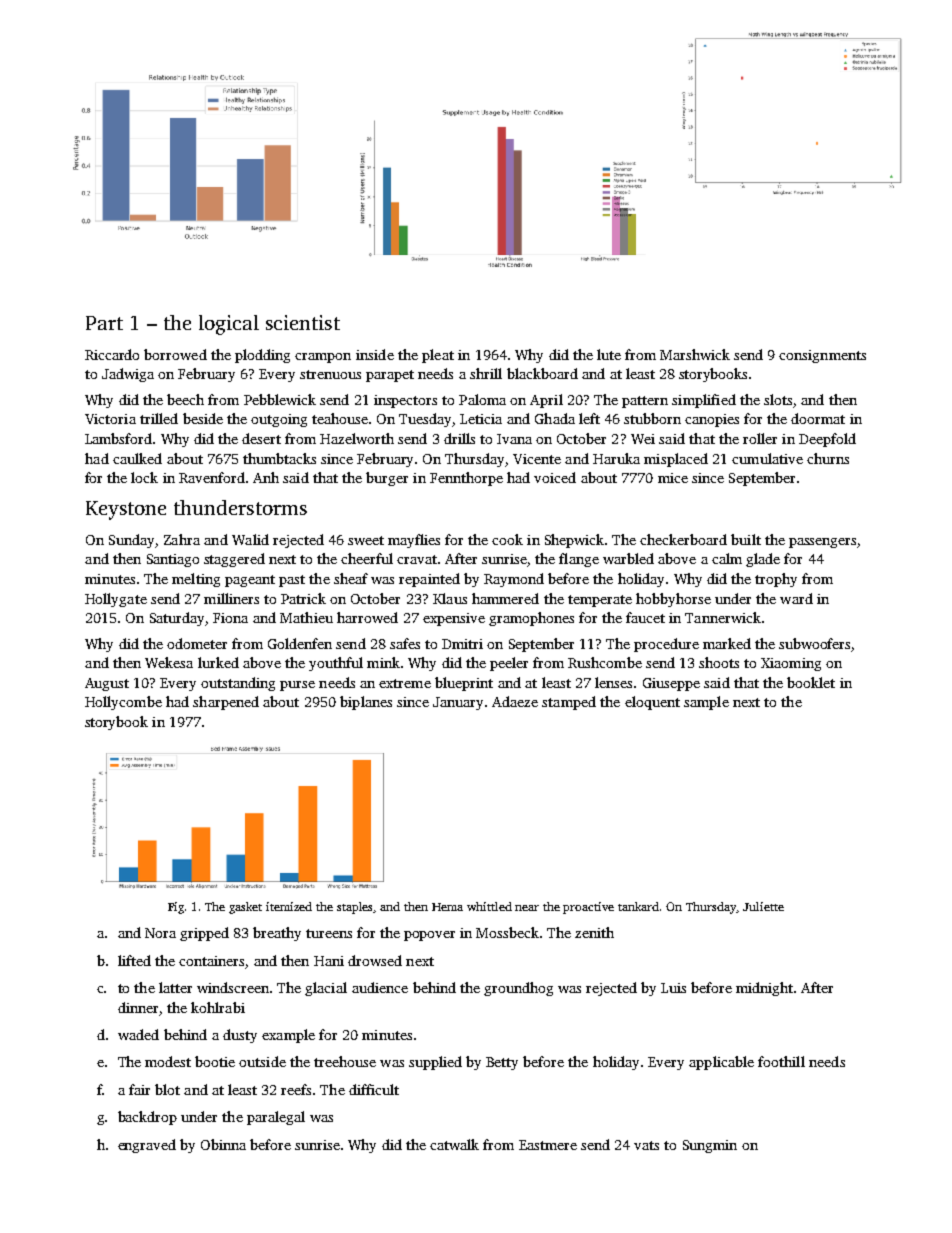 Image resolution: width=952 pixels, height=1233 pixels. What do you see at coordinates (229, 325) in the document?
I see `logical` at bounding box center [229, 325].
